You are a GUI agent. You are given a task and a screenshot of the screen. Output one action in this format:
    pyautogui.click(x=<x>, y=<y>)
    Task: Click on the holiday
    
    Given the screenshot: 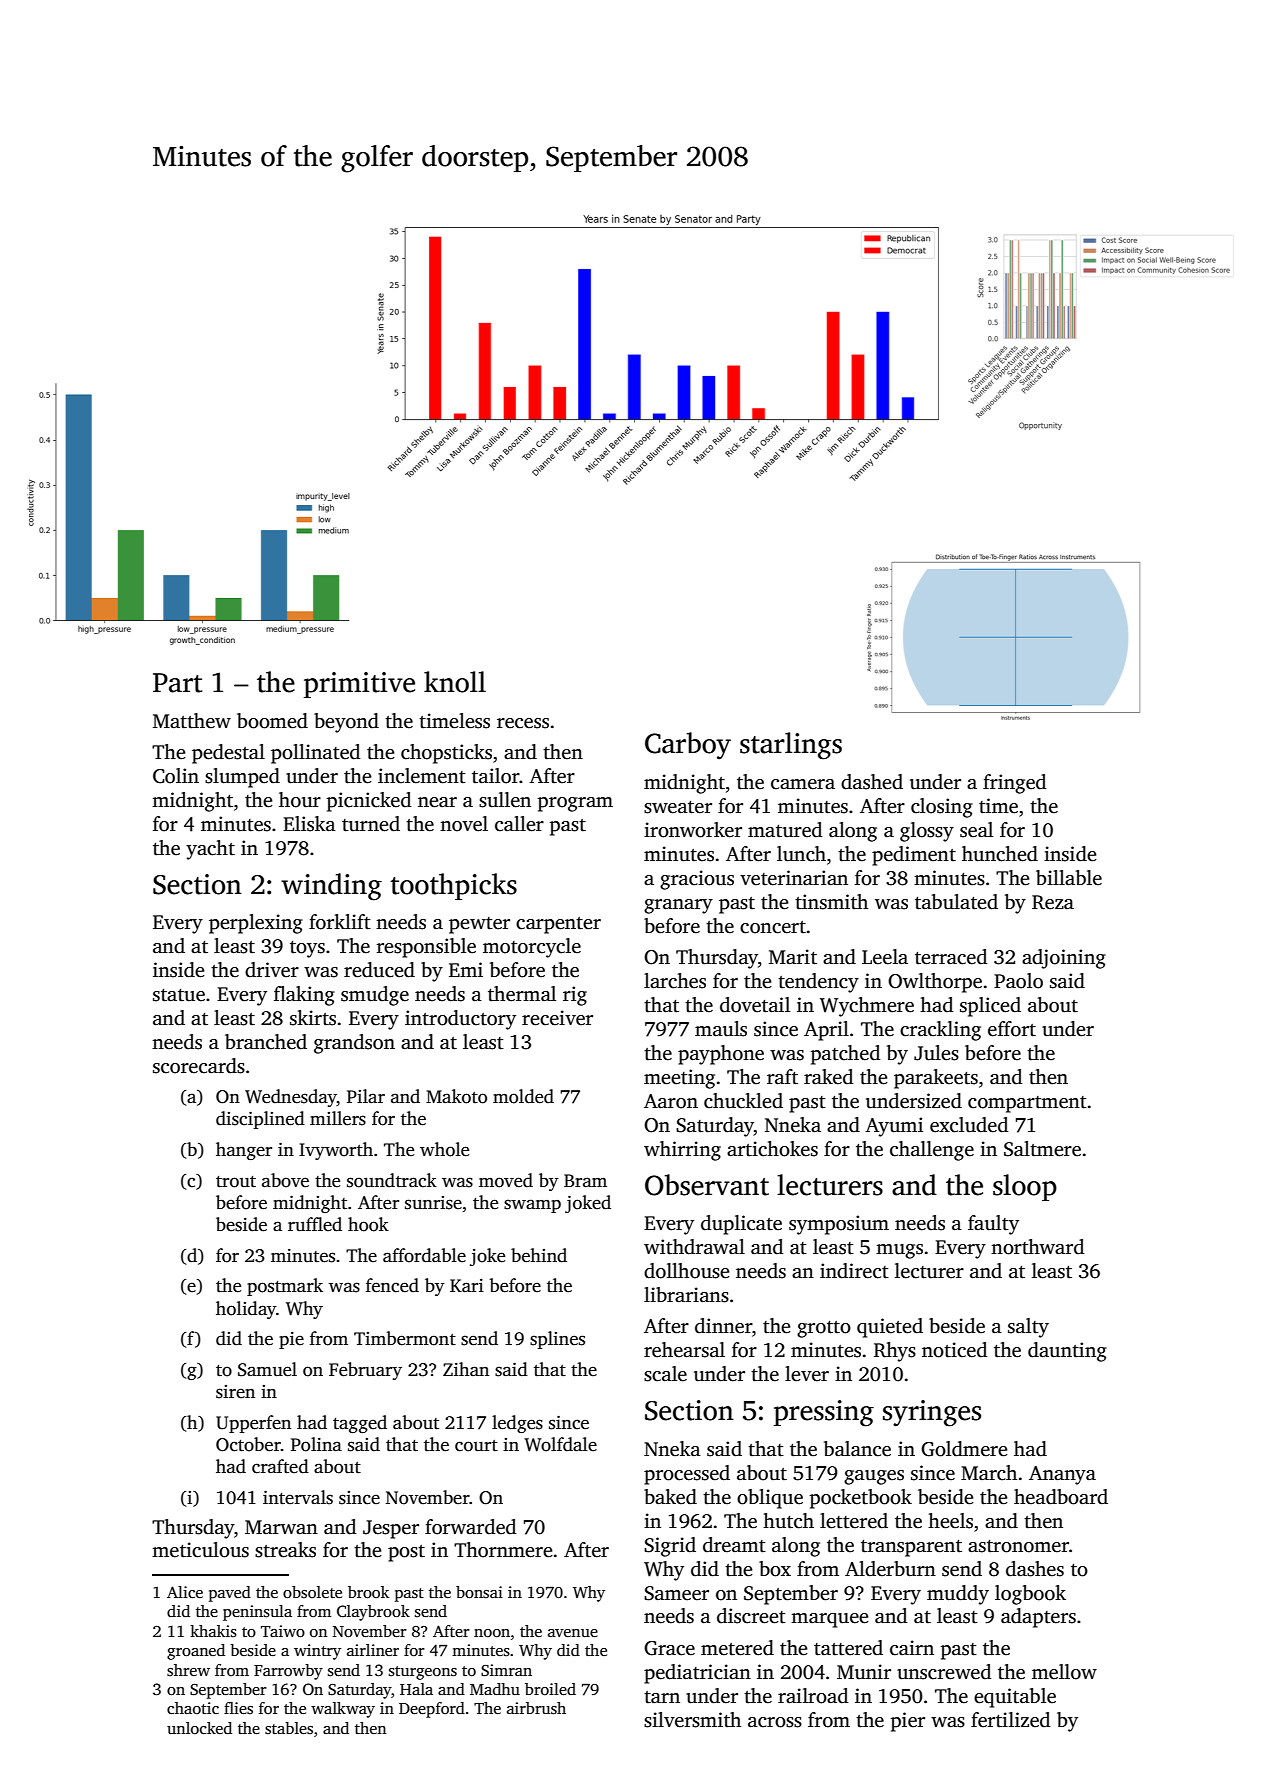 What is the action you would take?
    pyautogui.click(x=246, y=1310)
